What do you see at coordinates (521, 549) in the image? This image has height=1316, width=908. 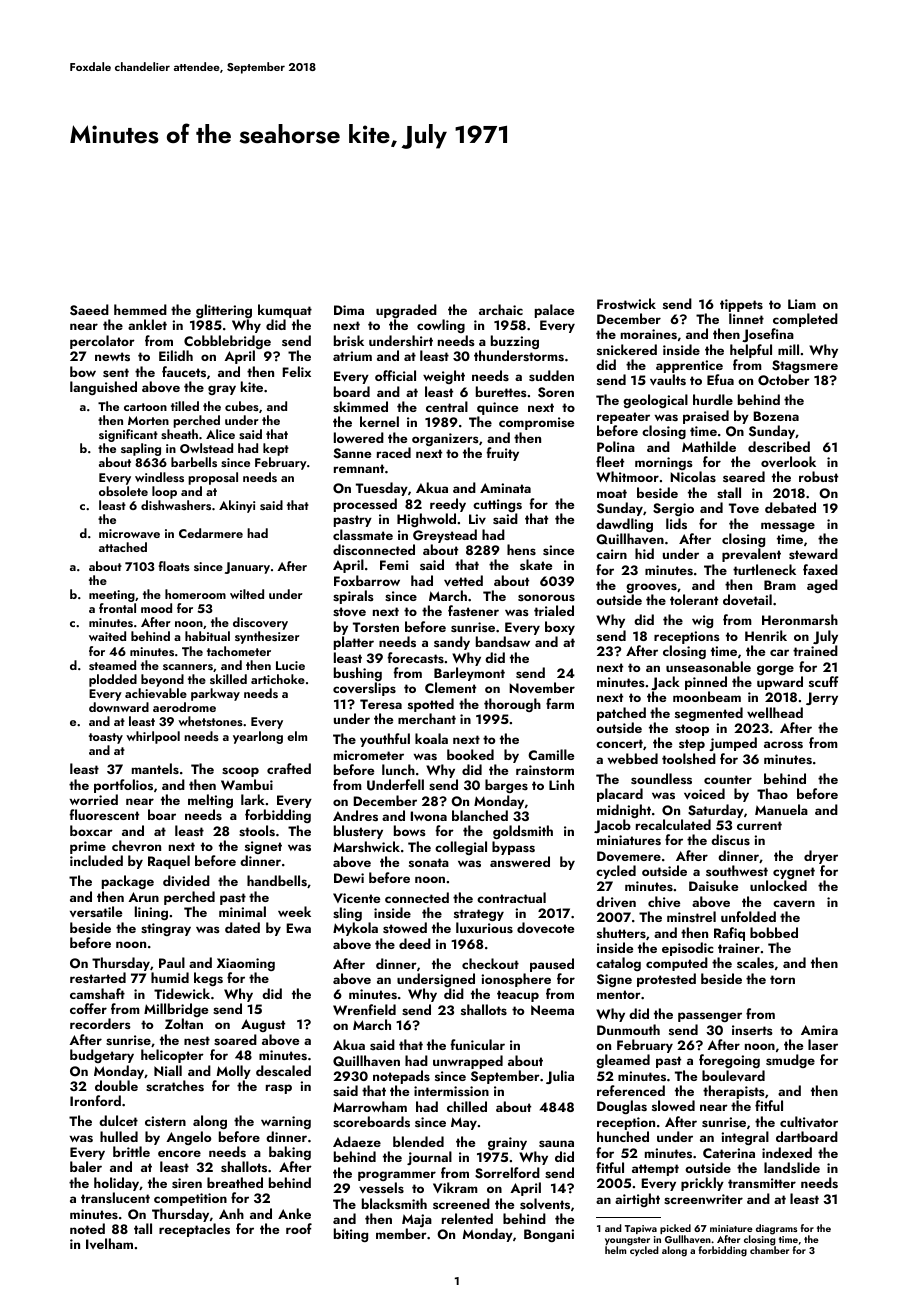 I see `hens` at bounding box center [521, 549].
